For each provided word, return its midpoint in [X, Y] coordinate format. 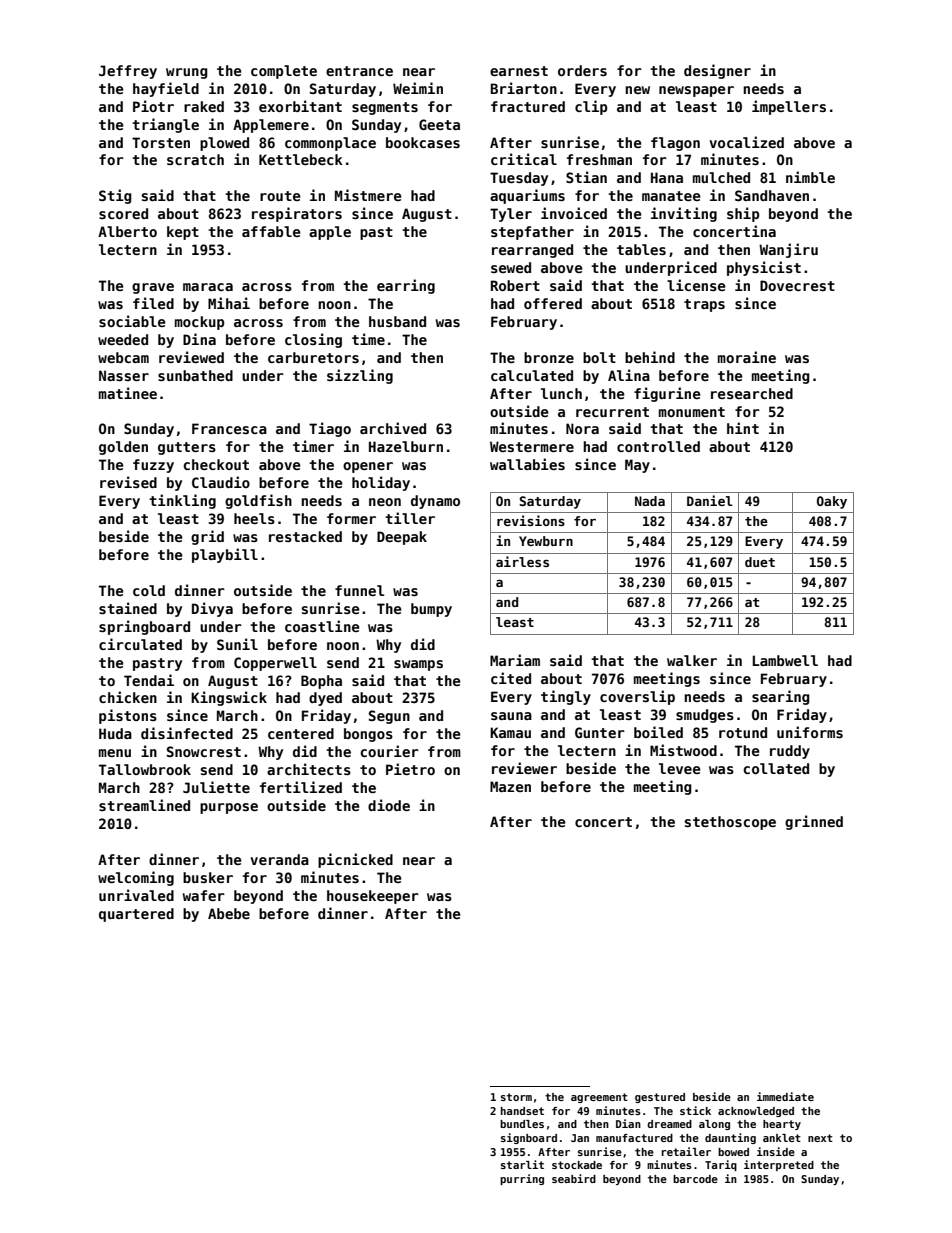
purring [522, 1179]
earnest [519, 71]
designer [717, 71]
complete [284, 72]
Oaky [832, 502]
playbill [225, 555]
